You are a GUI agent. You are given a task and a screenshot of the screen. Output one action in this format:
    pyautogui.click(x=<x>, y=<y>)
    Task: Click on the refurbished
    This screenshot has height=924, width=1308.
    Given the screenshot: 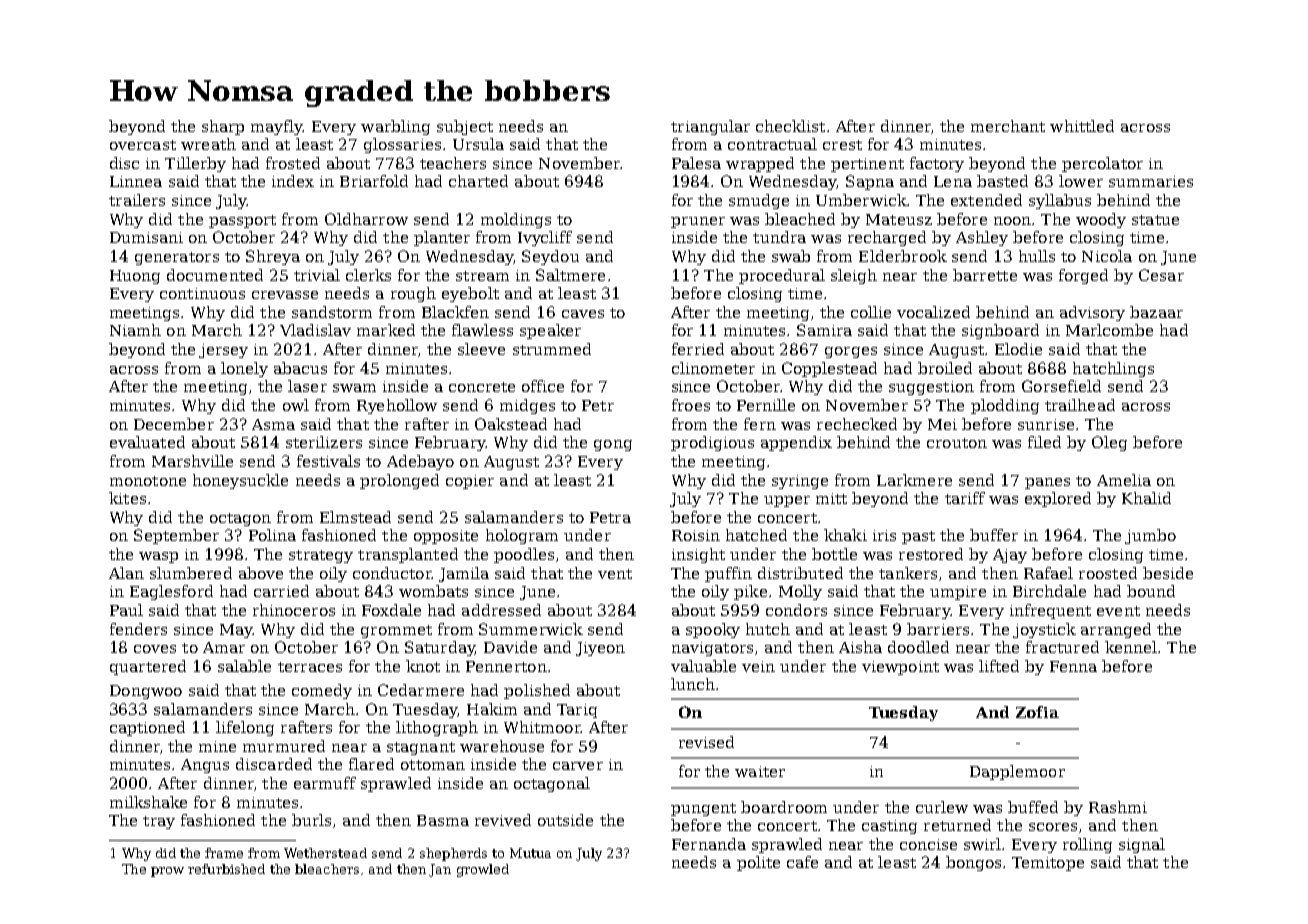 What is the action you would take?
    pyautogui.click(x=226, y=869)
